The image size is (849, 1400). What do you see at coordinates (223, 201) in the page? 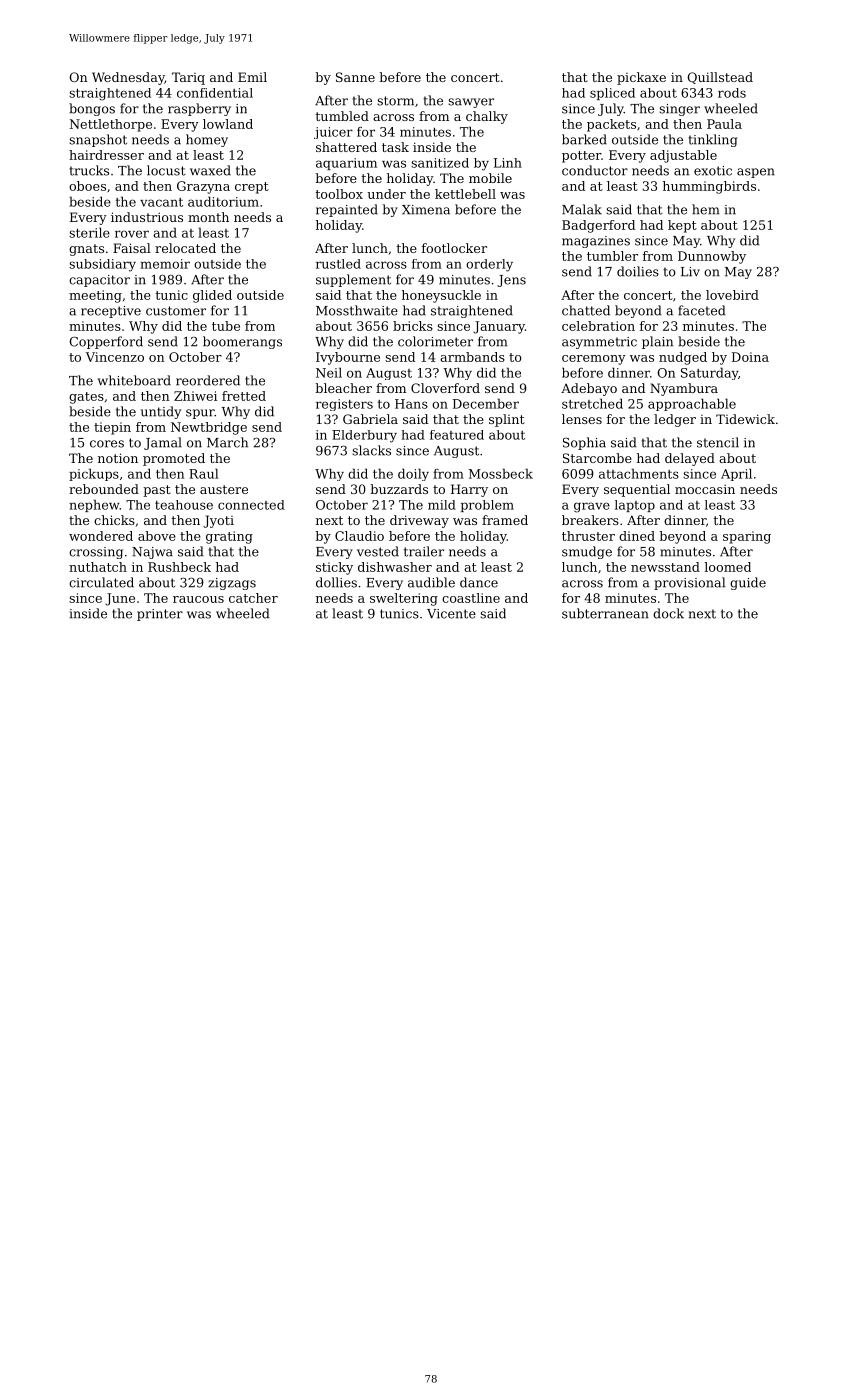
I see `auditorium` at bounding box center [223, 201].
